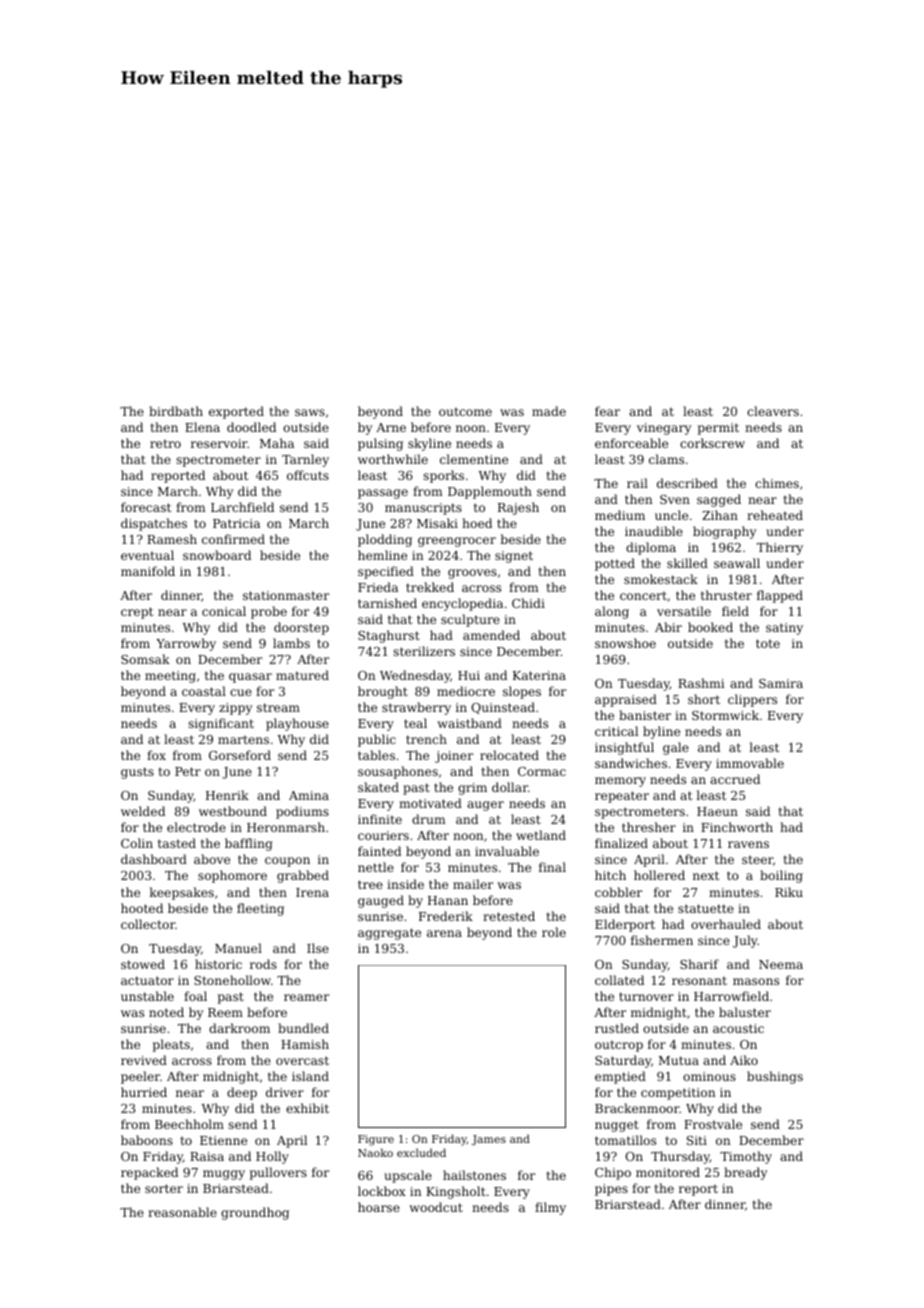 The height and width of the screenshot is (1308, 924). I want to click on Neema, so click(781, 964).
